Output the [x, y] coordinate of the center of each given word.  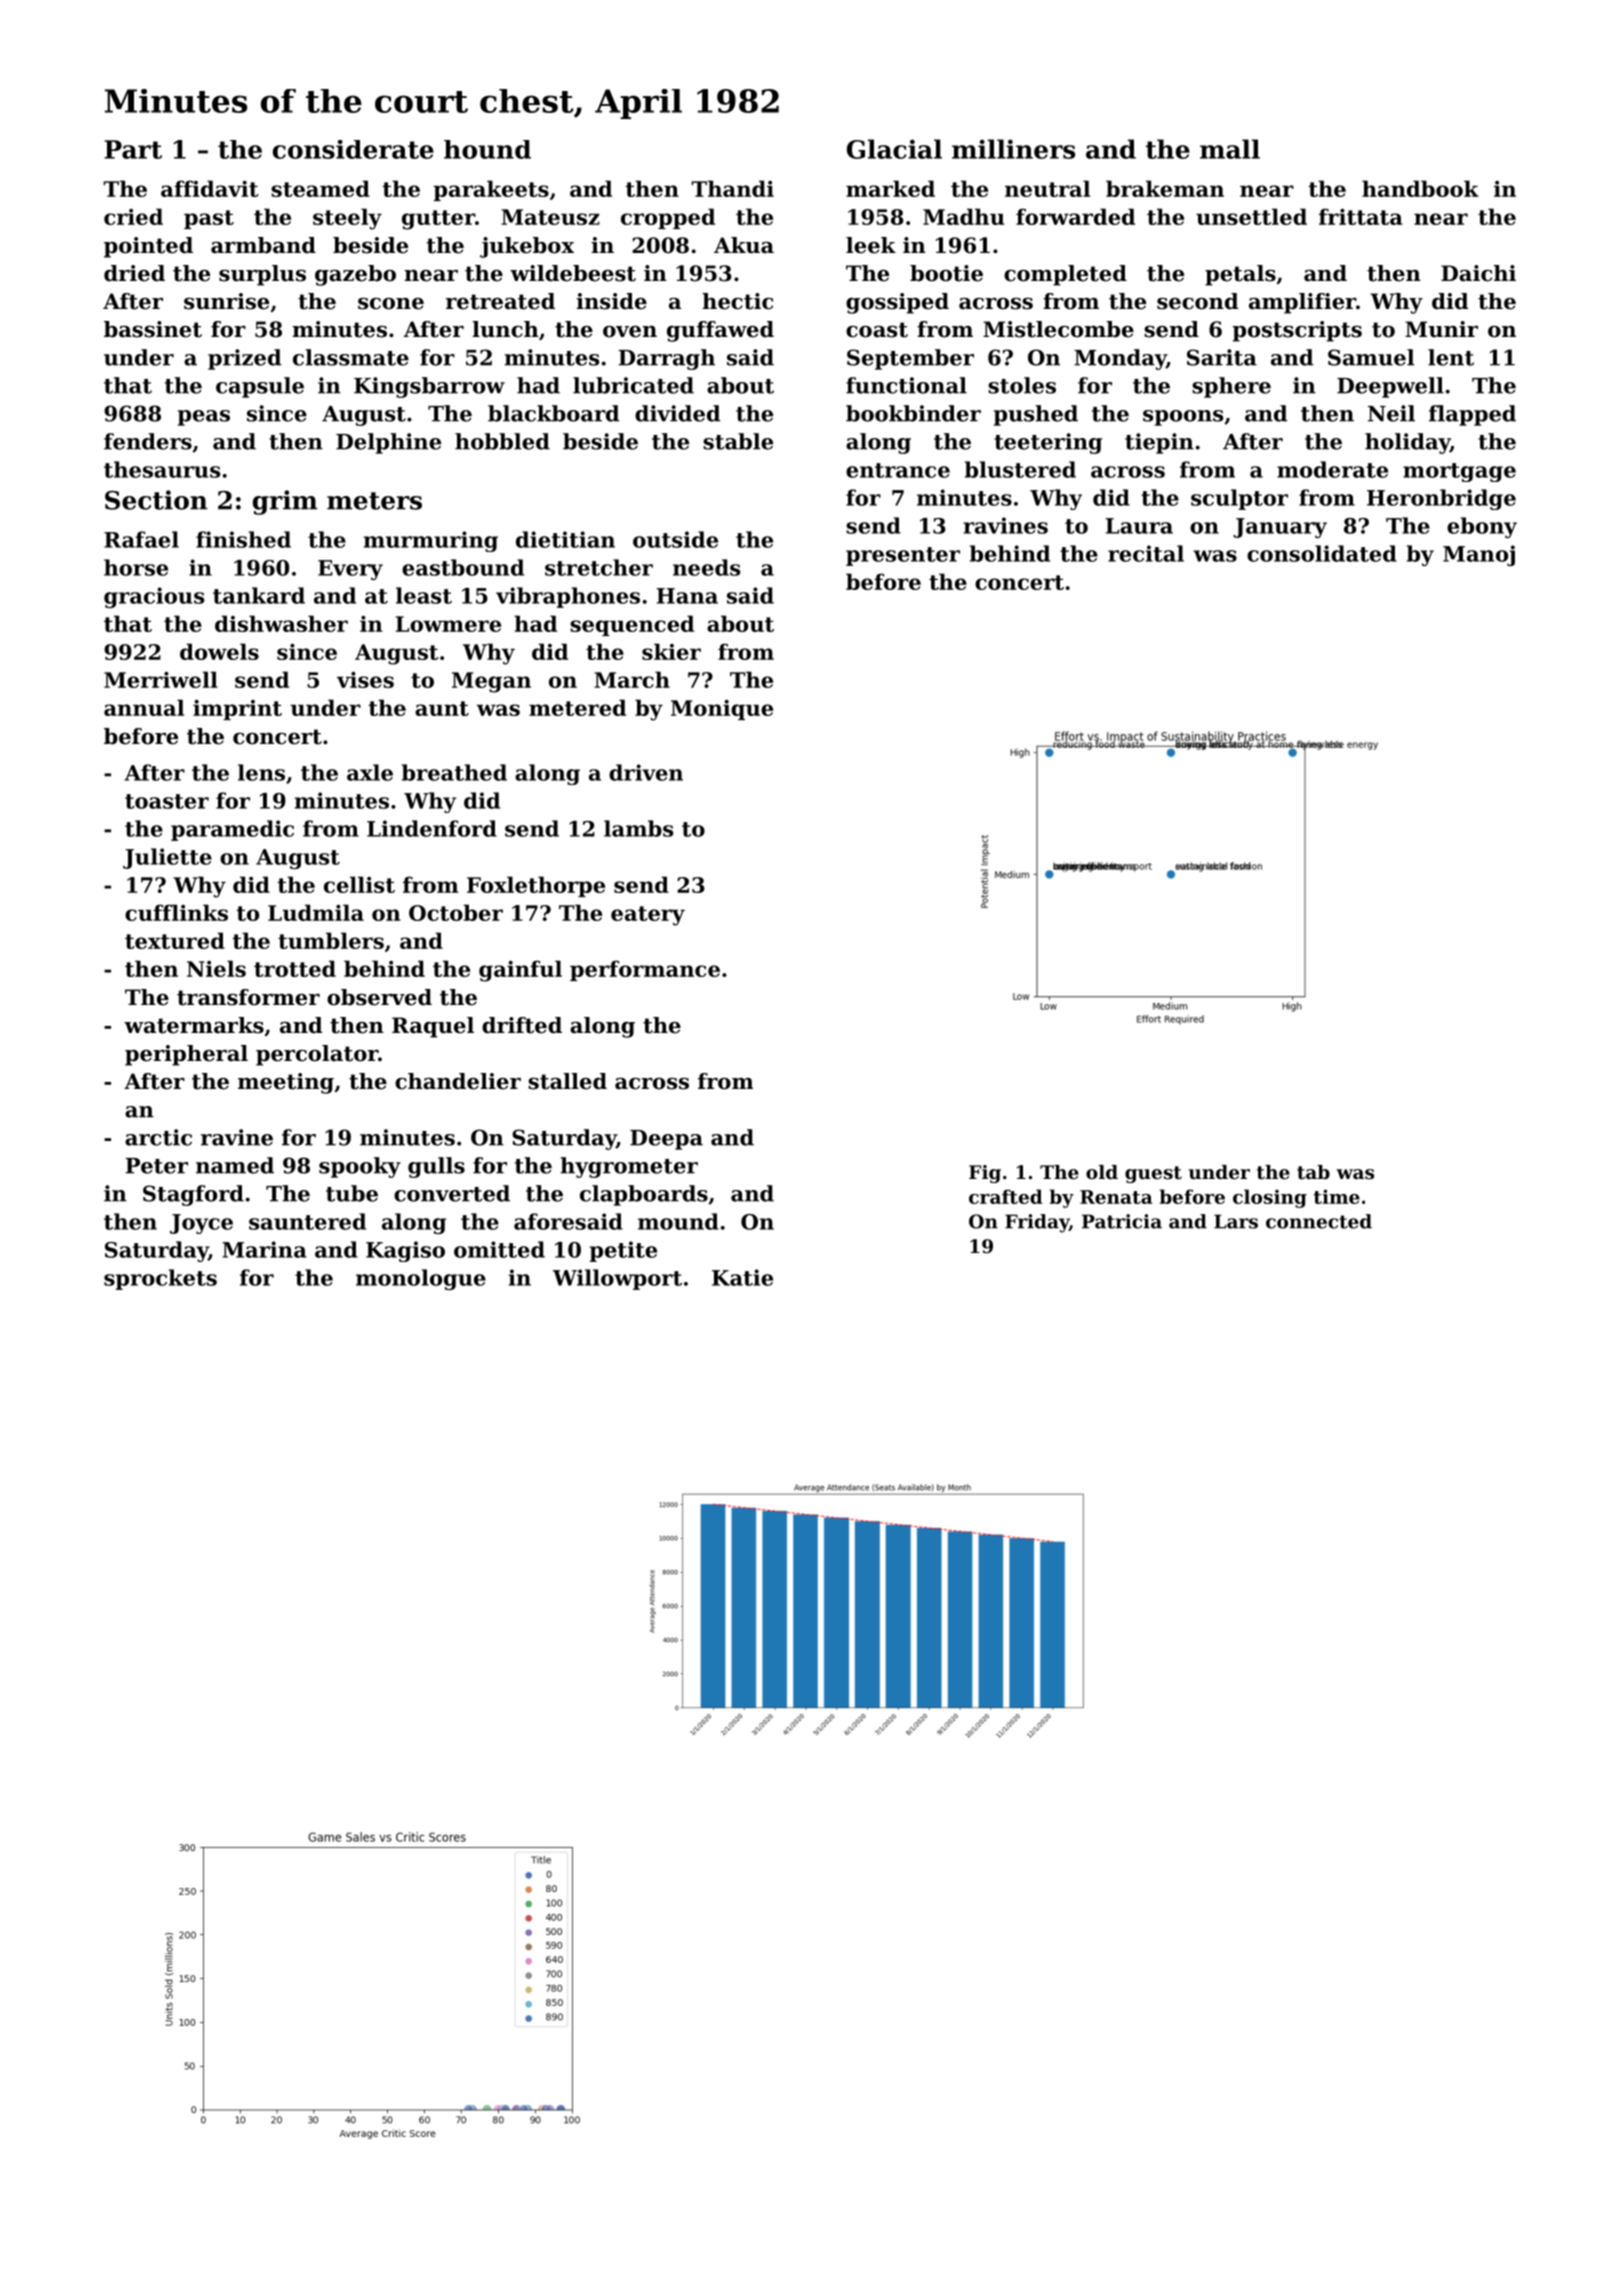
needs [706, 567]
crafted [1005, 1196]
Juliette [167, 858]
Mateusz [550, 217]
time [1336, 1196]
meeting [286, 1083]
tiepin [1159, 443]
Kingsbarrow [429, 387]
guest [1153, 1174]
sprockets [160, 1279]
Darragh [666, 359]
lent [1451, 357]
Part [133, 149]
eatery [648, 916]
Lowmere [448, 624]
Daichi [1478, 273]
